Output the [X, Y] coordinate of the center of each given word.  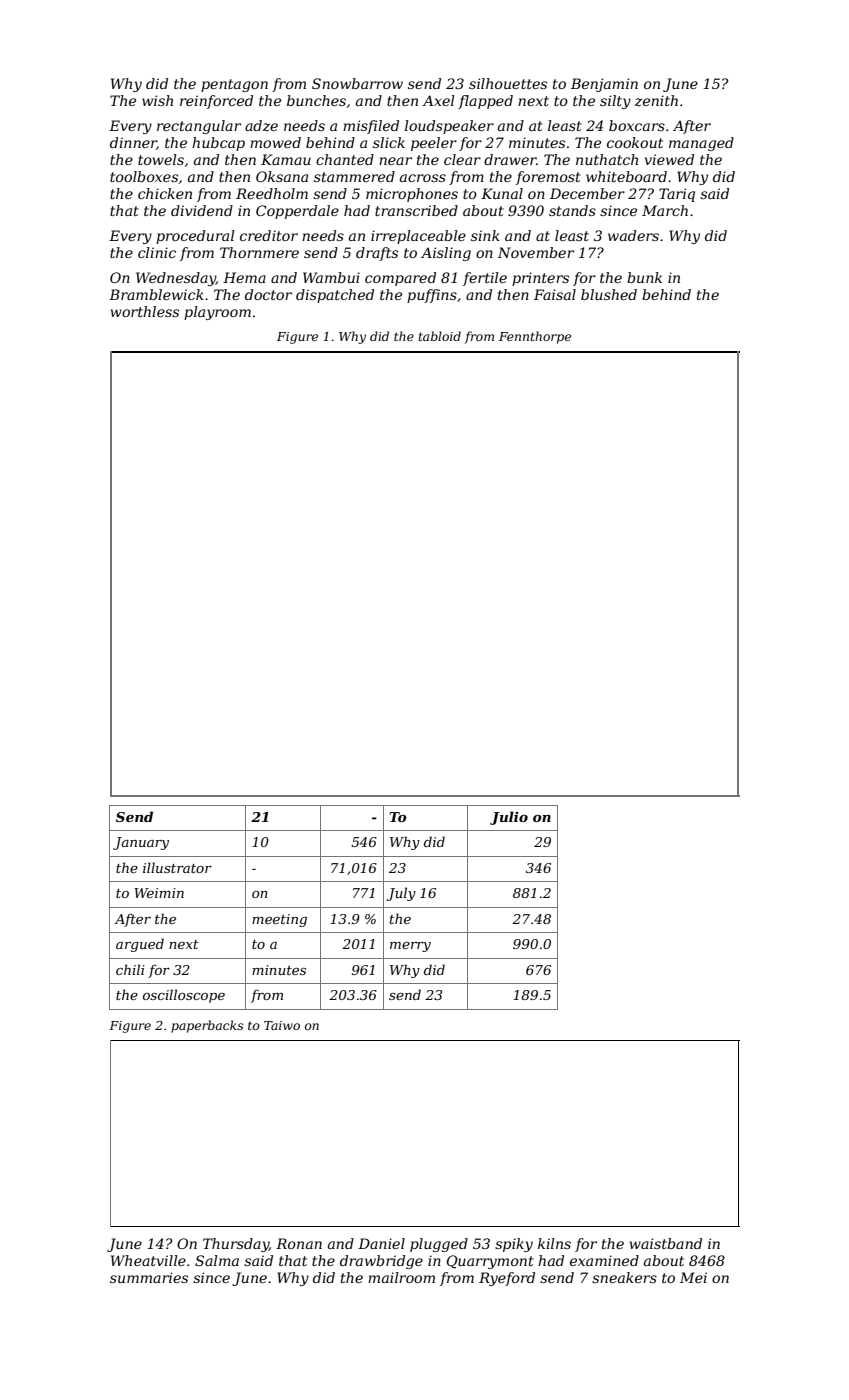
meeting [279, 920]
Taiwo [282, 1025]
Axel [438, 100]
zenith [656, 101]
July [401, 894]
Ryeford [507, 1279]
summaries [149, 1277]
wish [157, 100]
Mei [693, 1277]
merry [410, 947]
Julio [509, 818]
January [141, 843]
